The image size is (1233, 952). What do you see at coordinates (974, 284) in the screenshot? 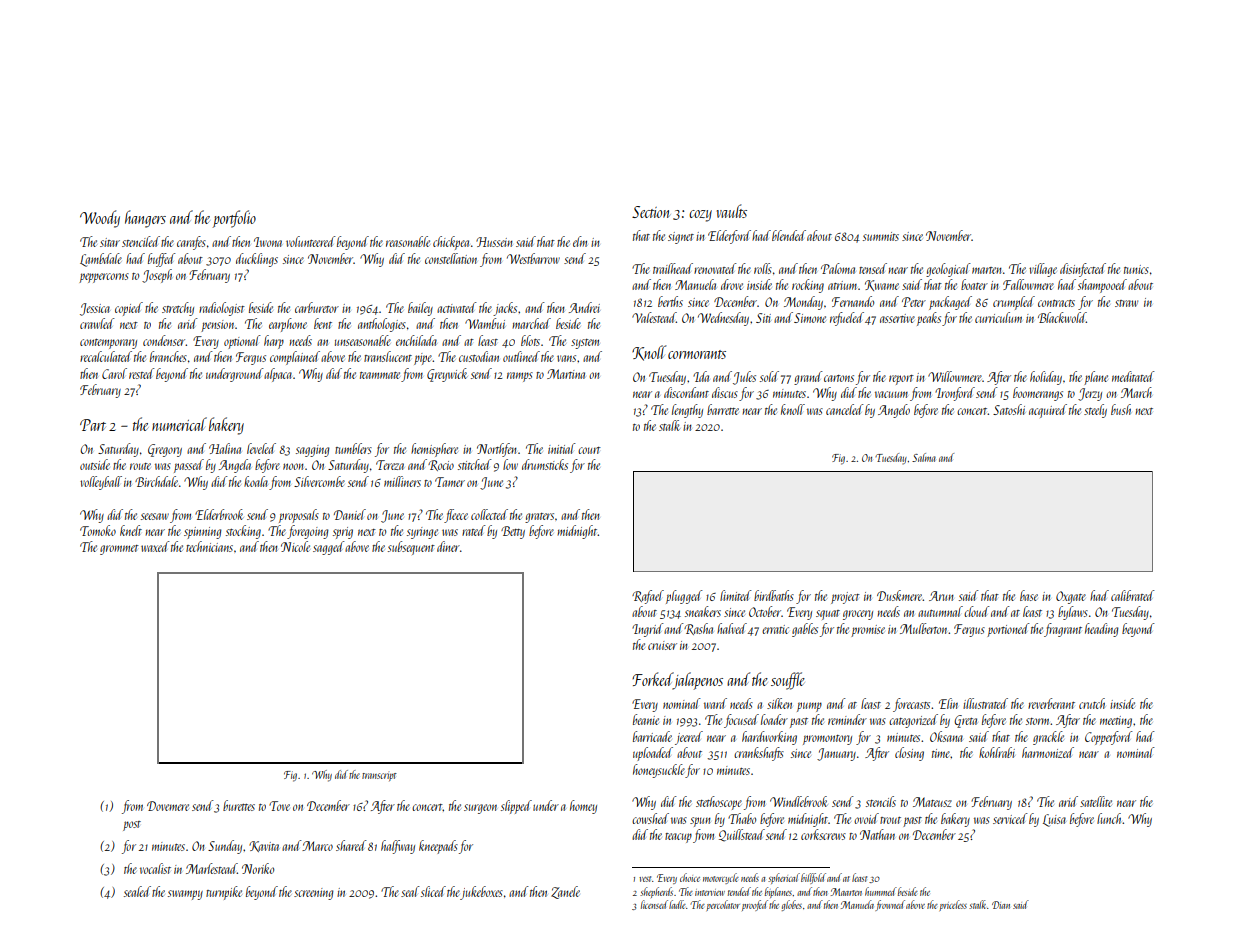
I see `boater` at bounding box center [974, 284].
